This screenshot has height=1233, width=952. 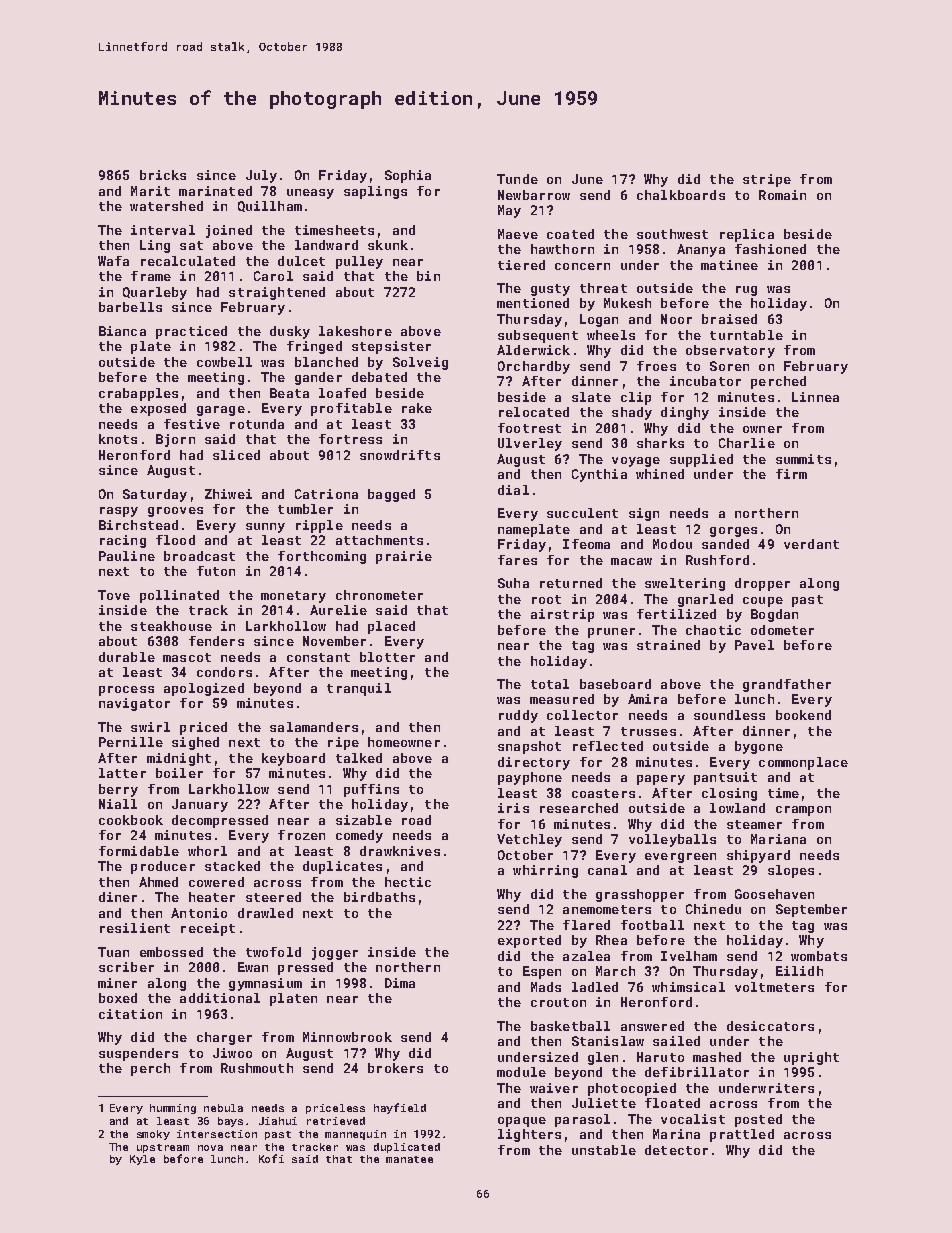 What do you see at coordinates (604, 1150) in the screenshot?
I see `unstable` at bounding box center [604, 1150].
